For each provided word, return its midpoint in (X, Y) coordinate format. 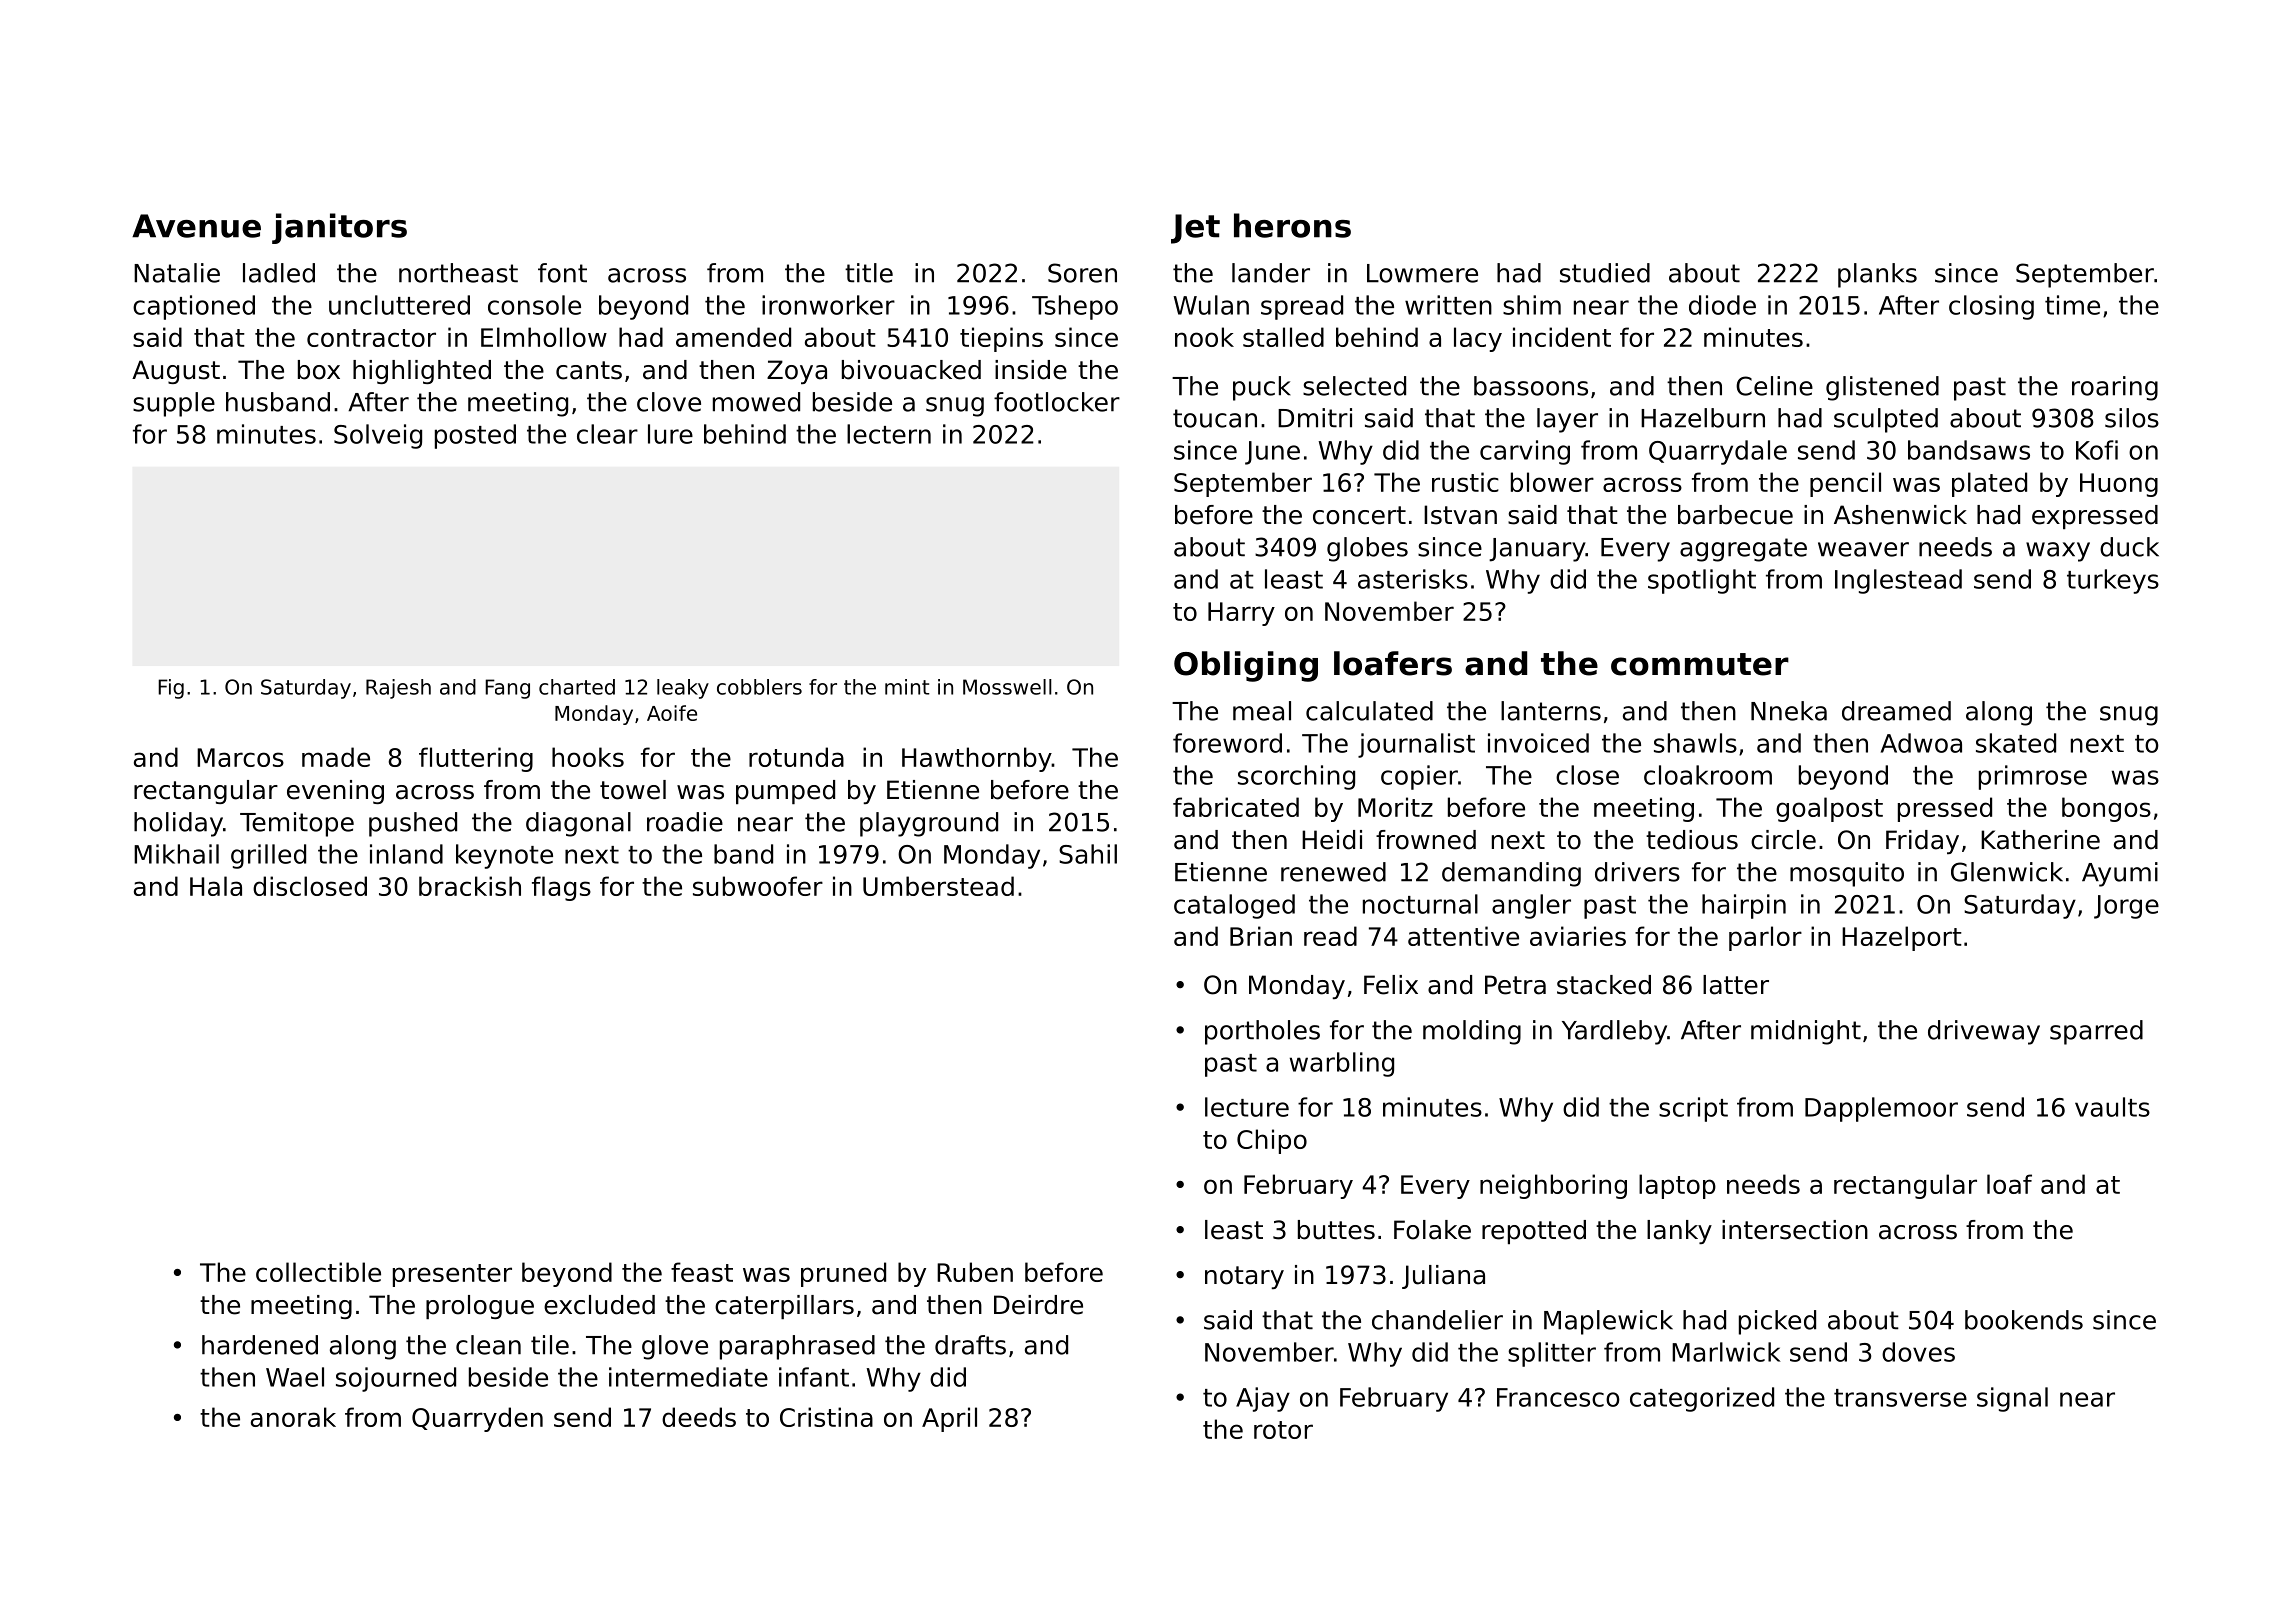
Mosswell (1007, 687)
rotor (1283, 1430)
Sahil (1088, 854)
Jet (1195, 229)
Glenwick (2007, 872)
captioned (194, 307)
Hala (216, 886)
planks (1877, 275)
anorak (293, 1417)
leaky (683, 689)
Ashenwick (1900, 515)
